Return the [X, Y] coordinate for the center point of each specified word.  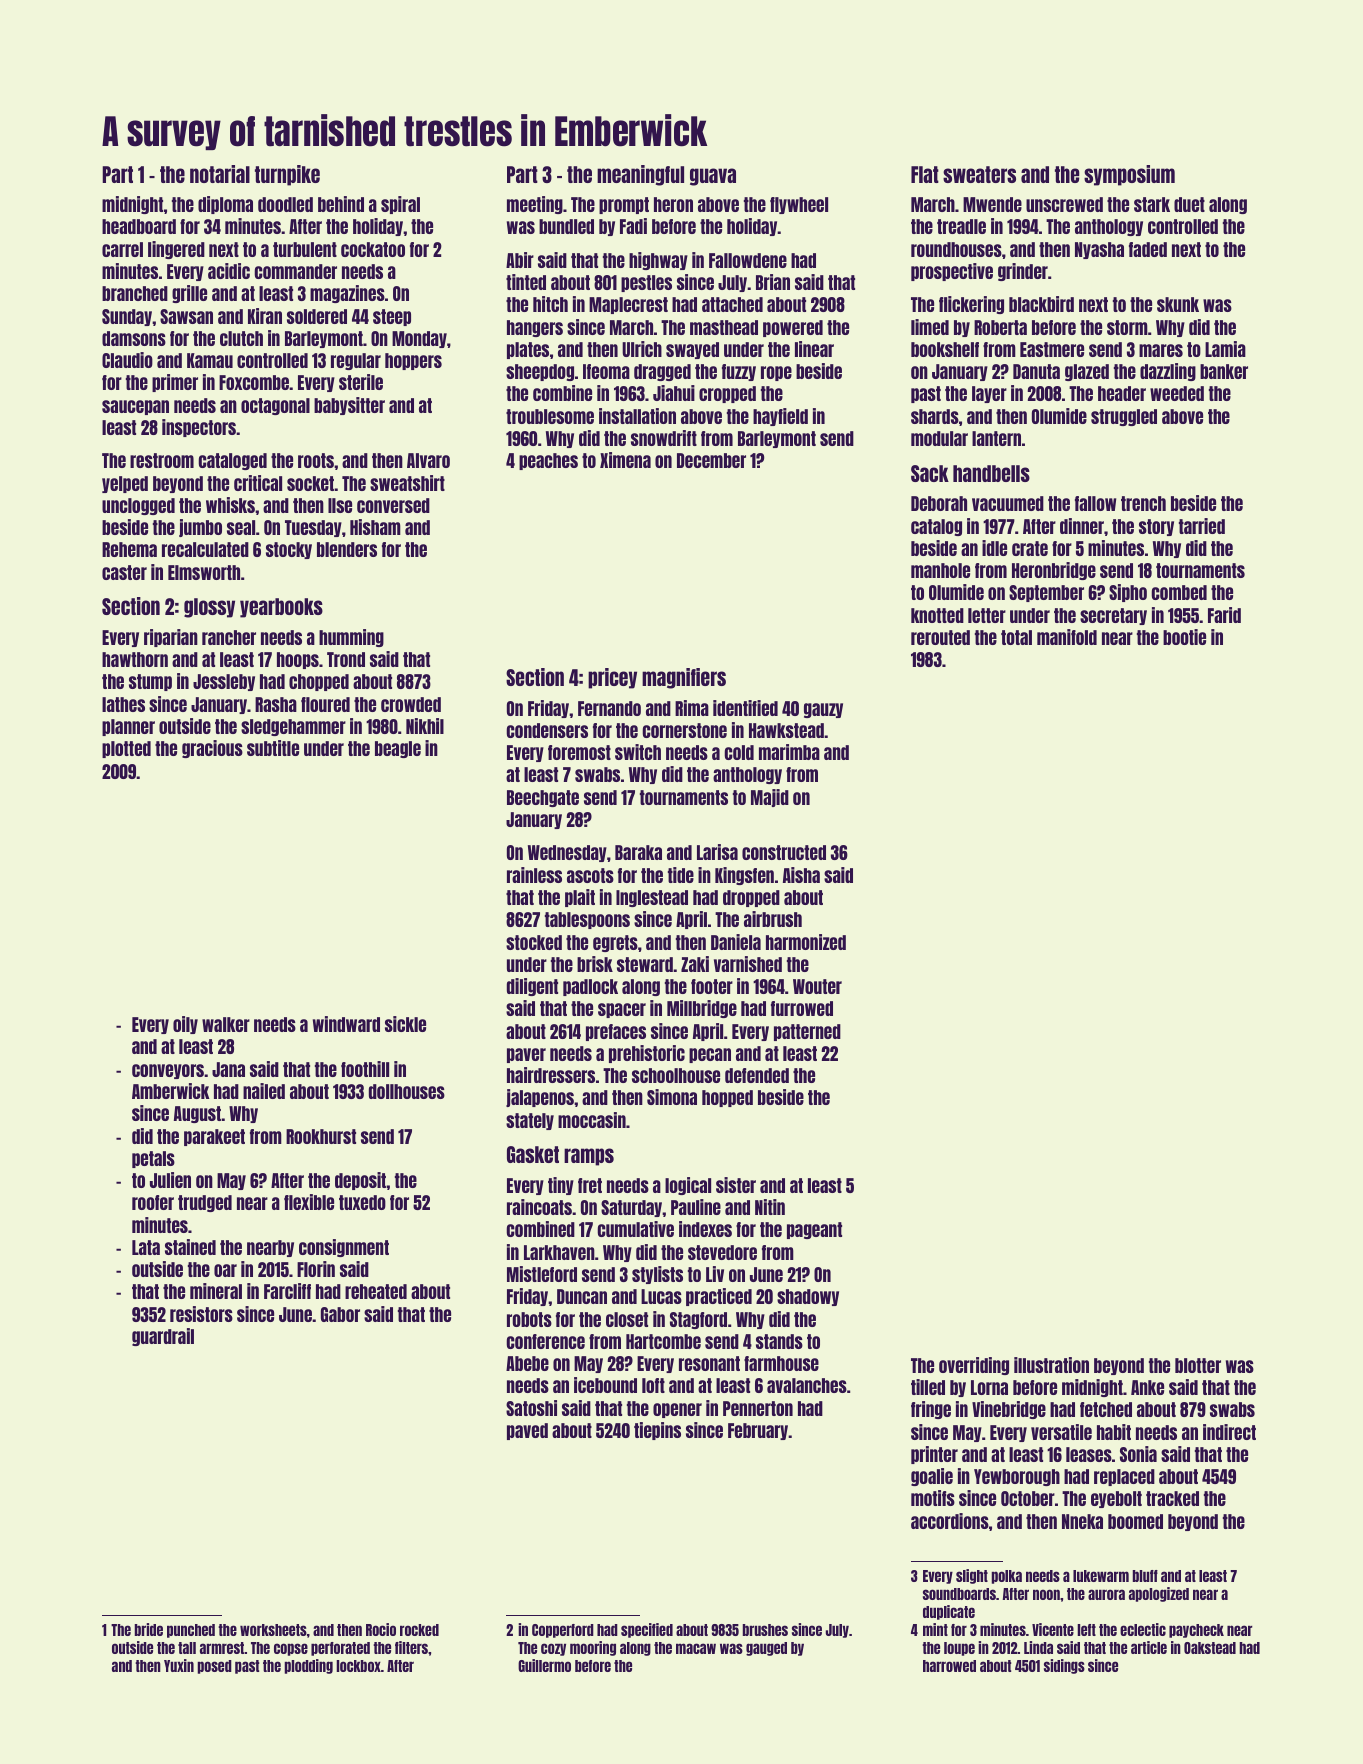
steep [392, 317]
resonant [709, 1363]
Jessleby [224, 682]
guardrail [163, 1337]
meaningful [640, 175]
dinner [1082, 526]
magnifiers [684, 678]
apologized [1159, 1594]
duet [1189, 204]
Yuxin [179, 1665]
